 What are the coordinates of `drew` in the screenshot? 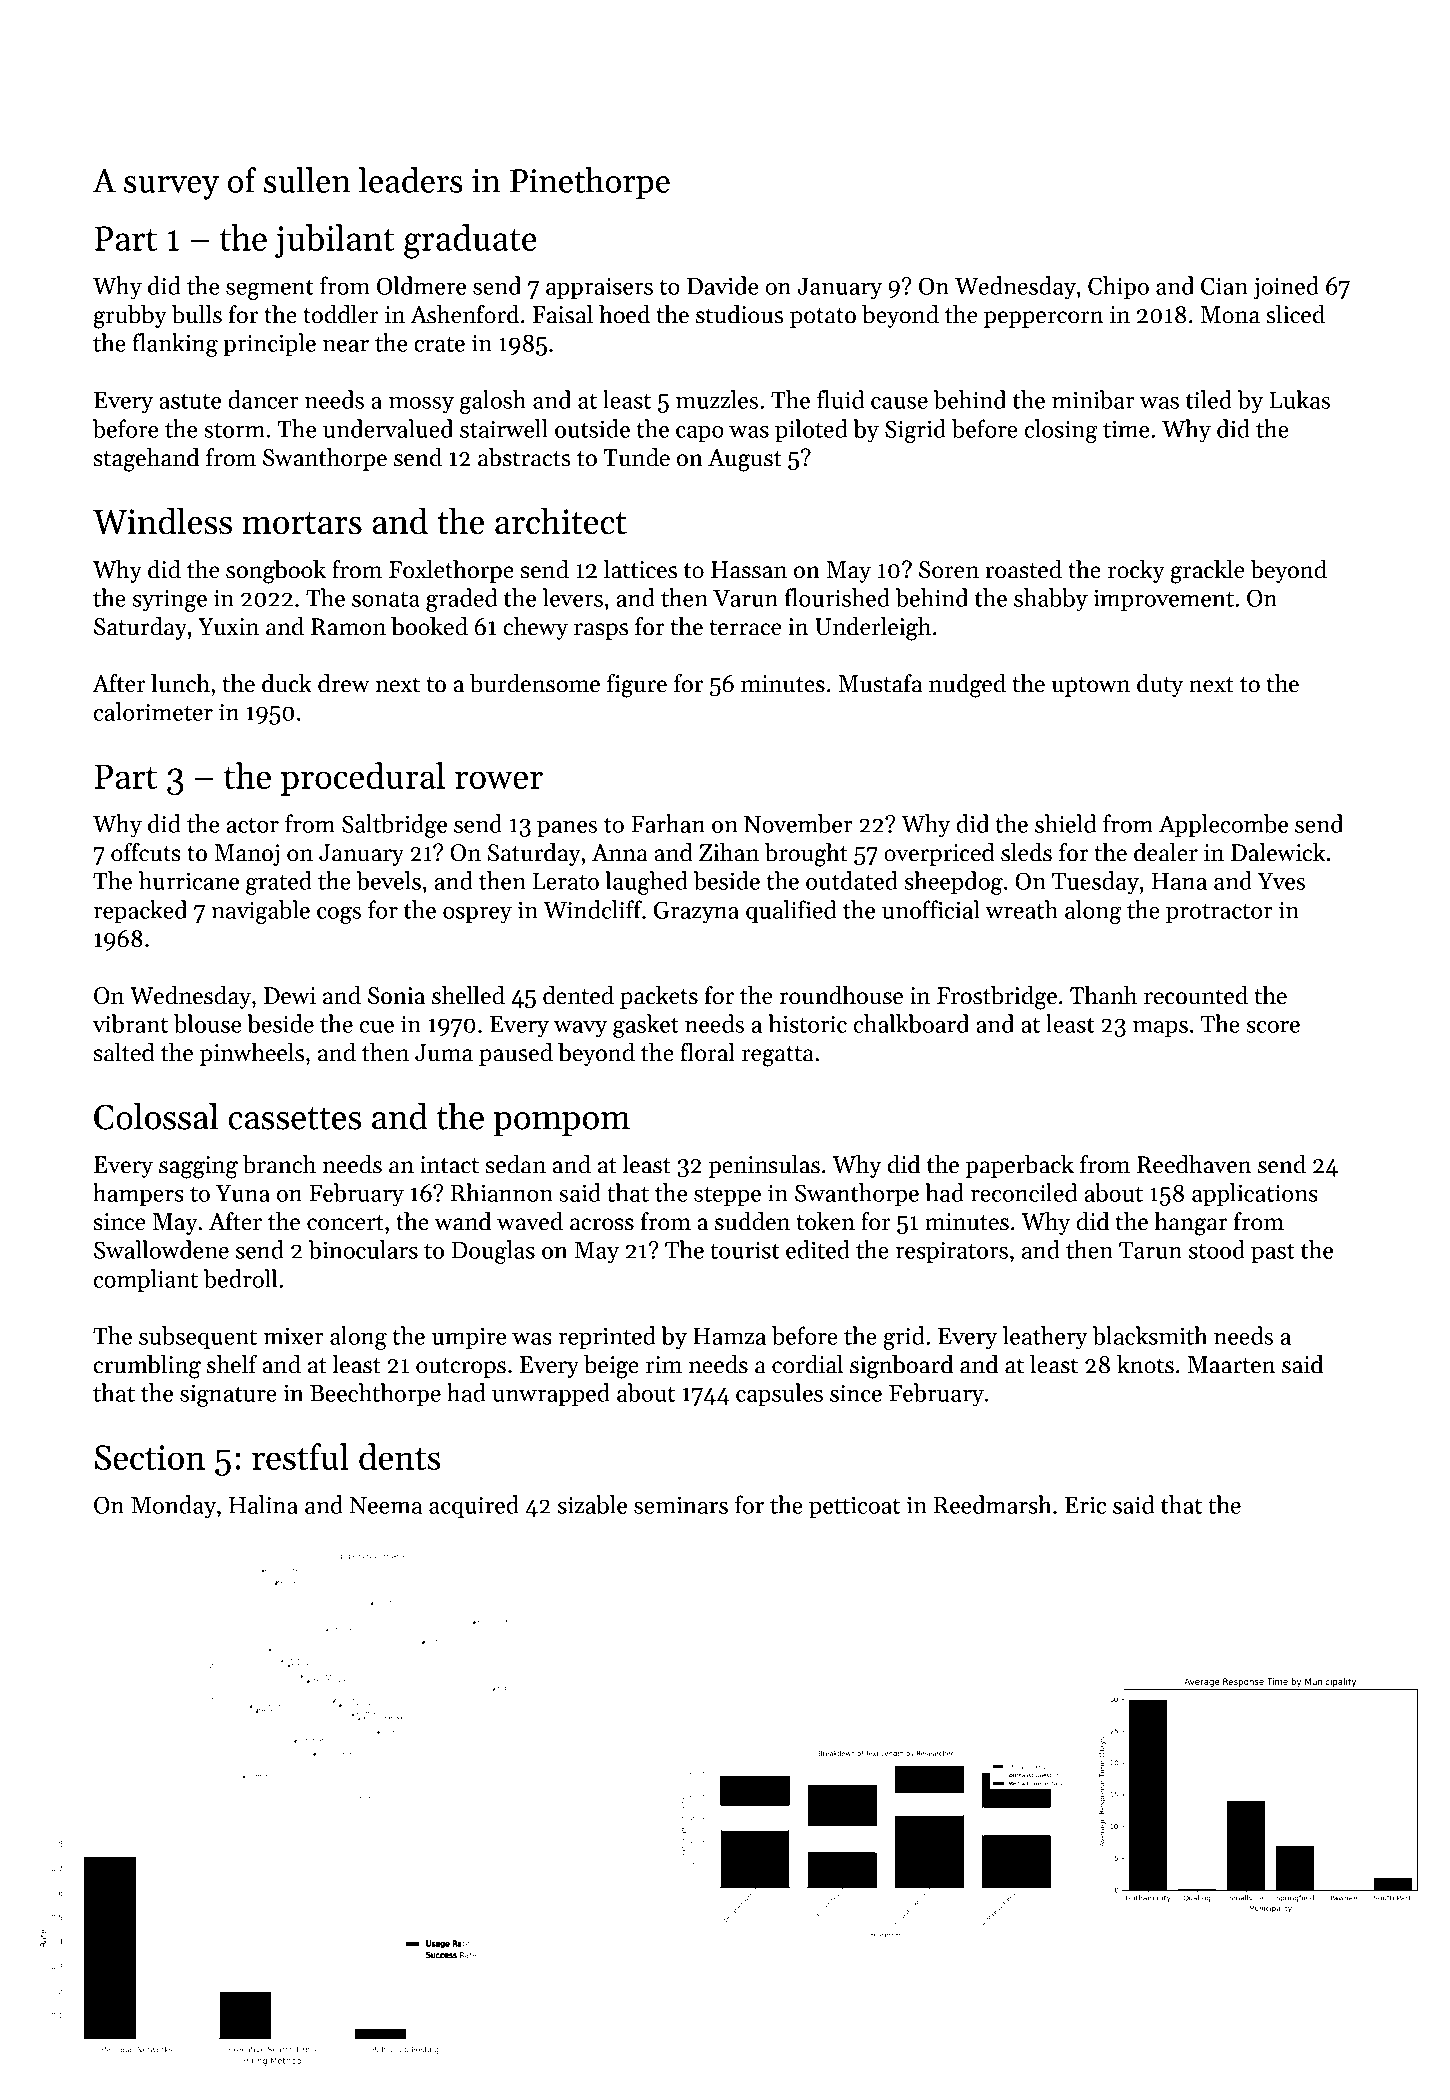 It's located at (343, 683).
